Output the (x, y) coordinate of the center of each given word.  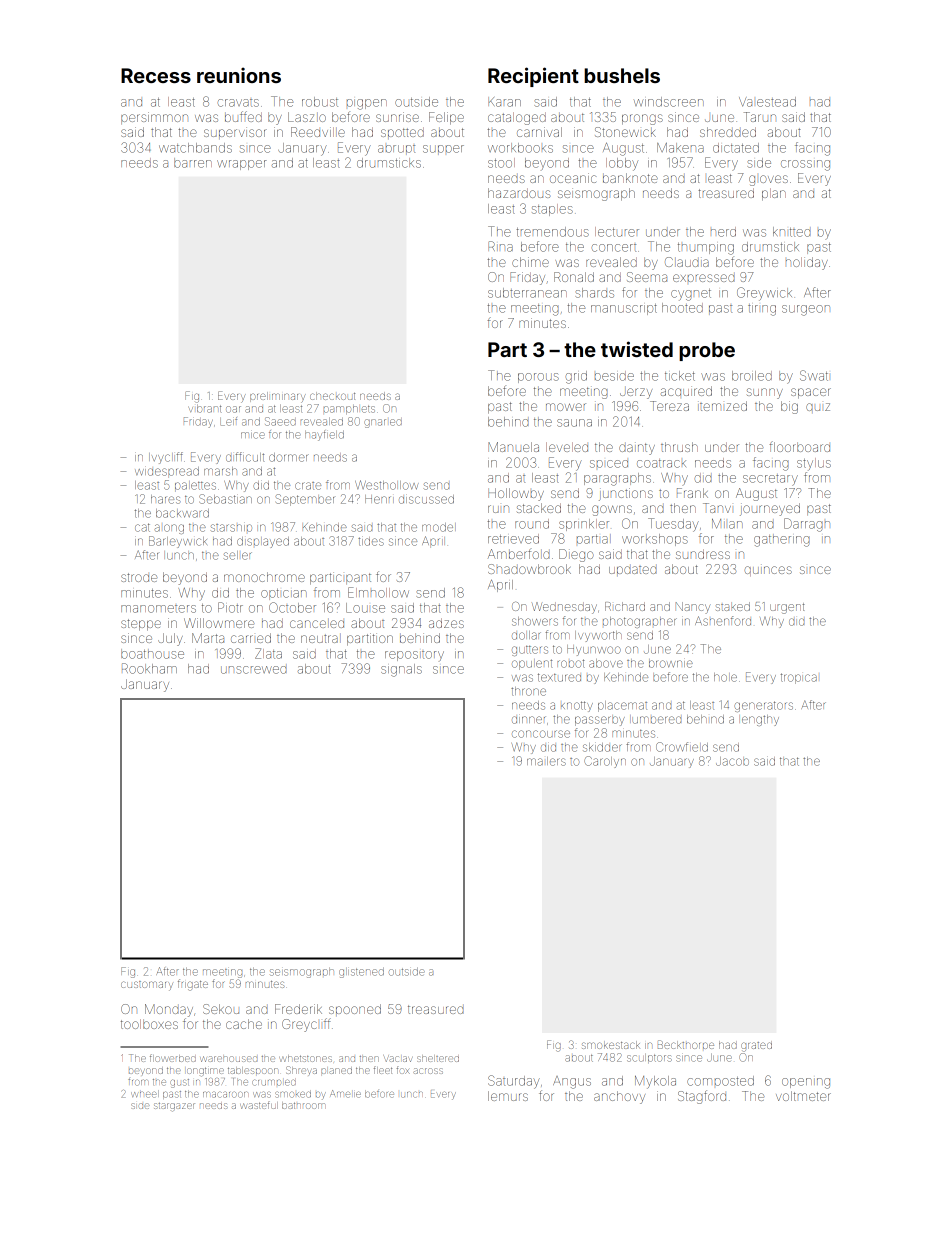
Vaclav (398, 1058)
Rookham (149, 668)
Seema (647, 277)
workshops (655, 540)
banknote (630, 178)
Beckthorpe (686, 1044)
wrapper (242, 165)
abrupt (396, 150)
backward (182, 513)
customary (147, 986)
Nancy (693, 608)
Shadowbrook (529, 569)
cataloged (517, 118)
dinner (529, 720)
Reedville (318, 132)
